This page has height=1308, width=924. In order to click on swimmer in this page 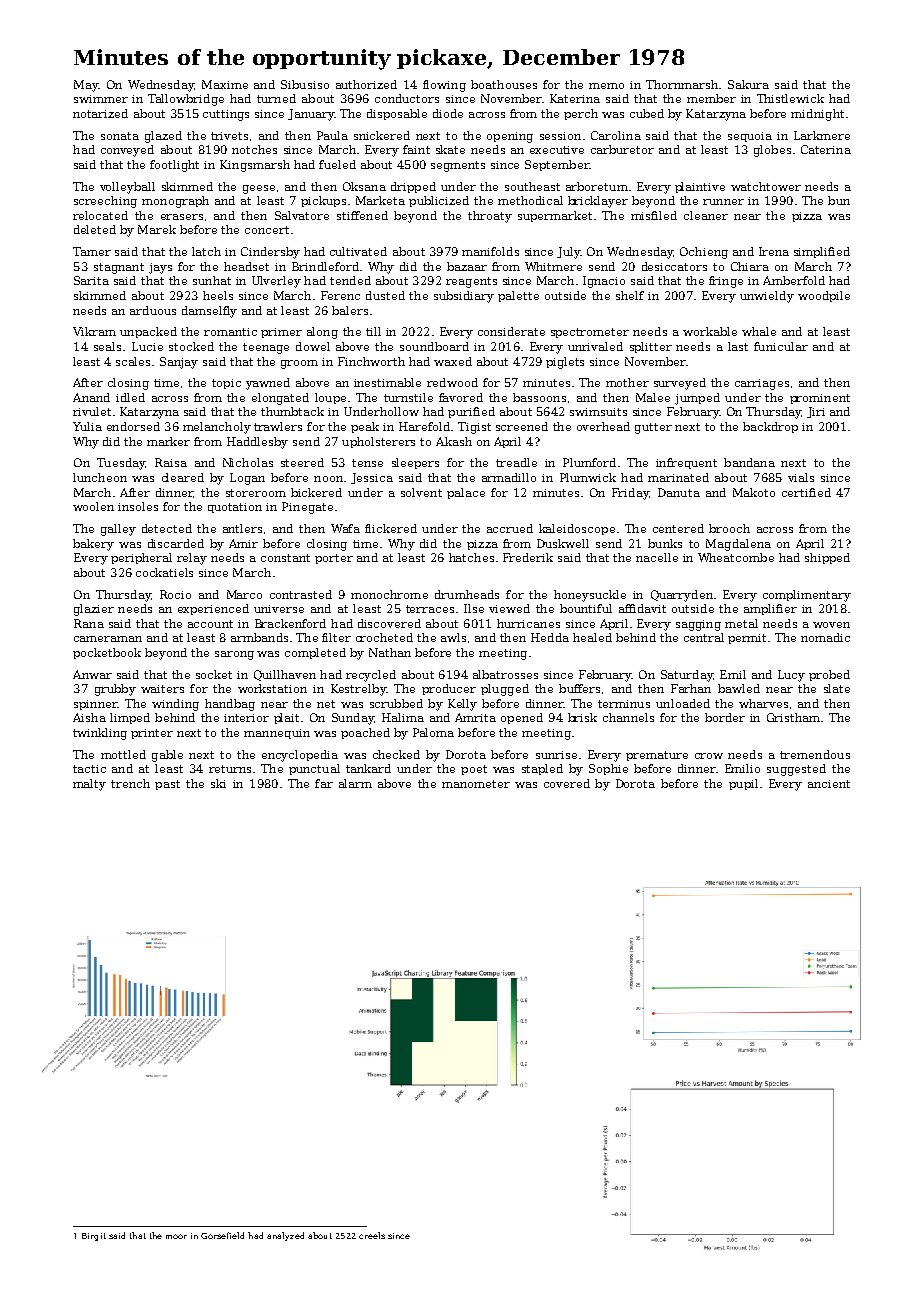, I will do `click(101, 99)`.
